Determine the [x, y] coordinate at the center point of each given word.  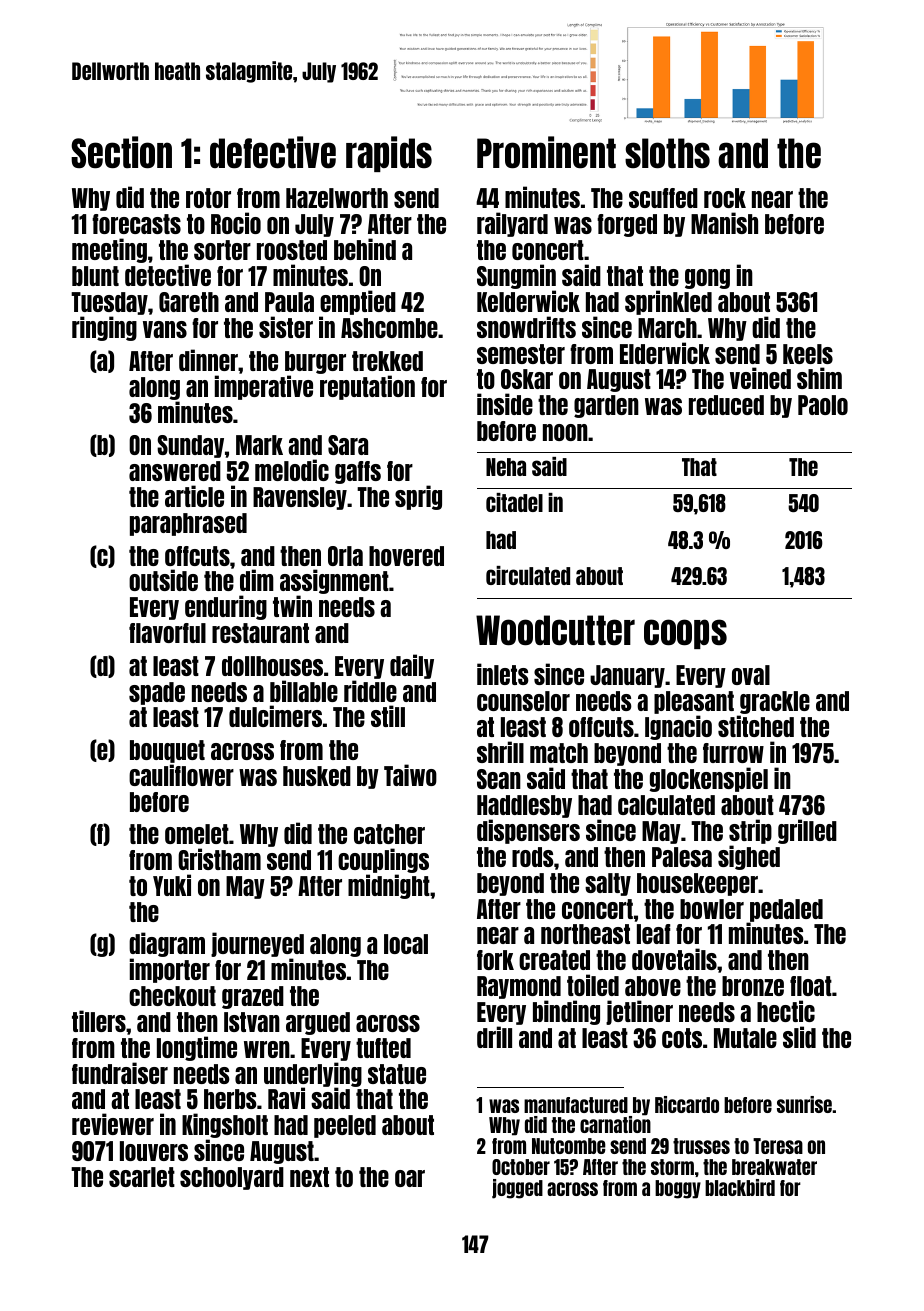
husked [317, 776]
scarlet [142, 1177]
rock [725, 198]
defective [273, 152]
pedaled [785, 911]
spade [157, 693]
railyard [512, 224]
